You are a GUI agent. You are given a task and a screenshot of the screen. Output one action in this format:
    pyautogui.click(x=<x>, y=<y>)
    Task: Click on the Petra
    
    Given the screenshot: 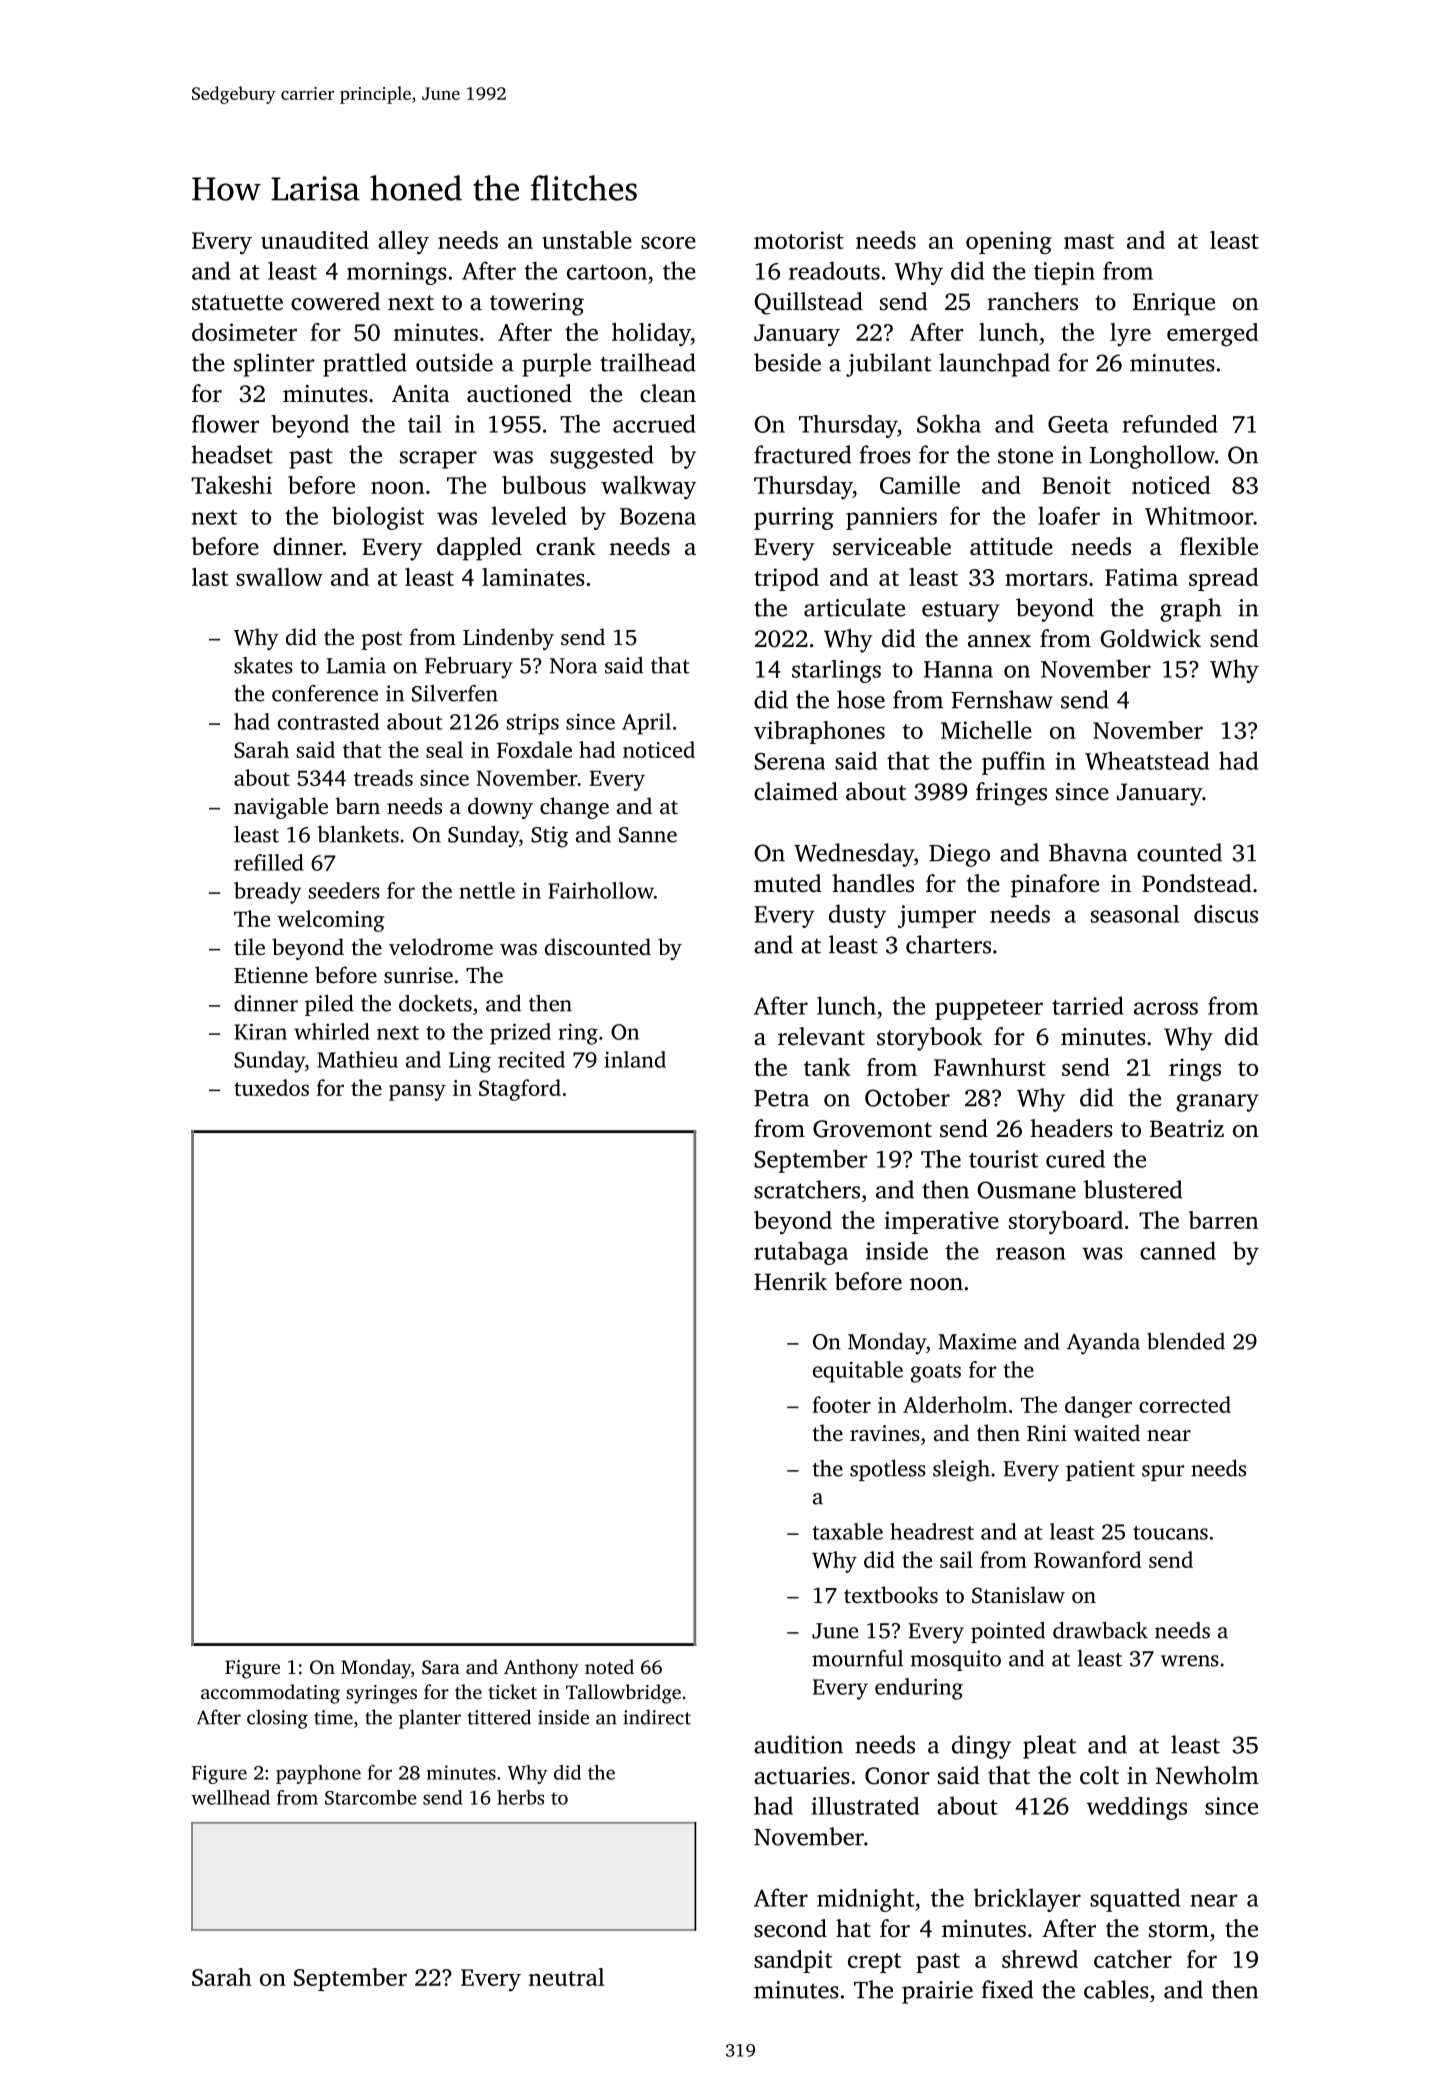 What is the action you would take?
    pyautogui.click(x=781, y=1098)
